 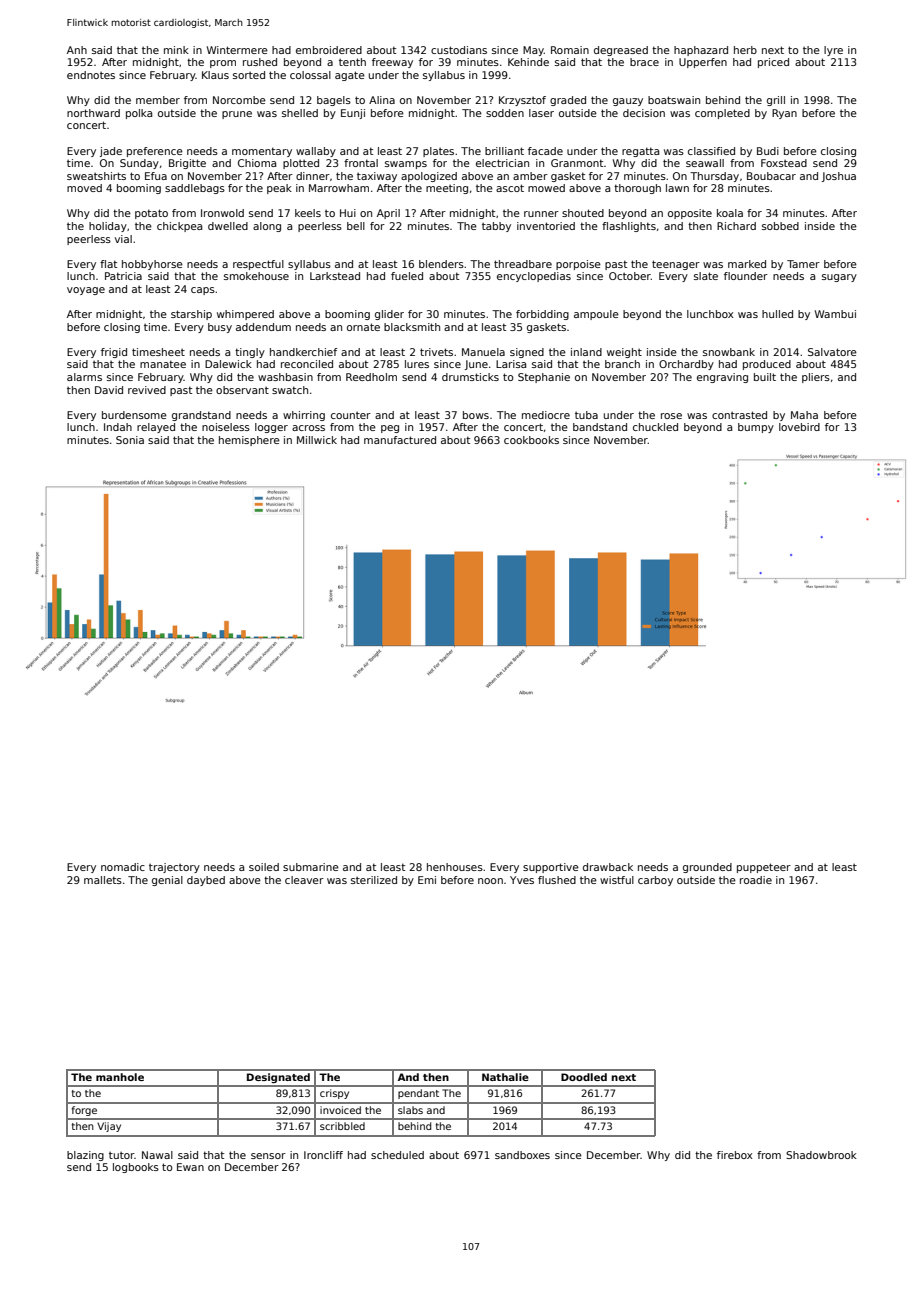 What do you see at coordinates (206, 881) in the image?
I see `daybed` at bounding box center [206, 881].
